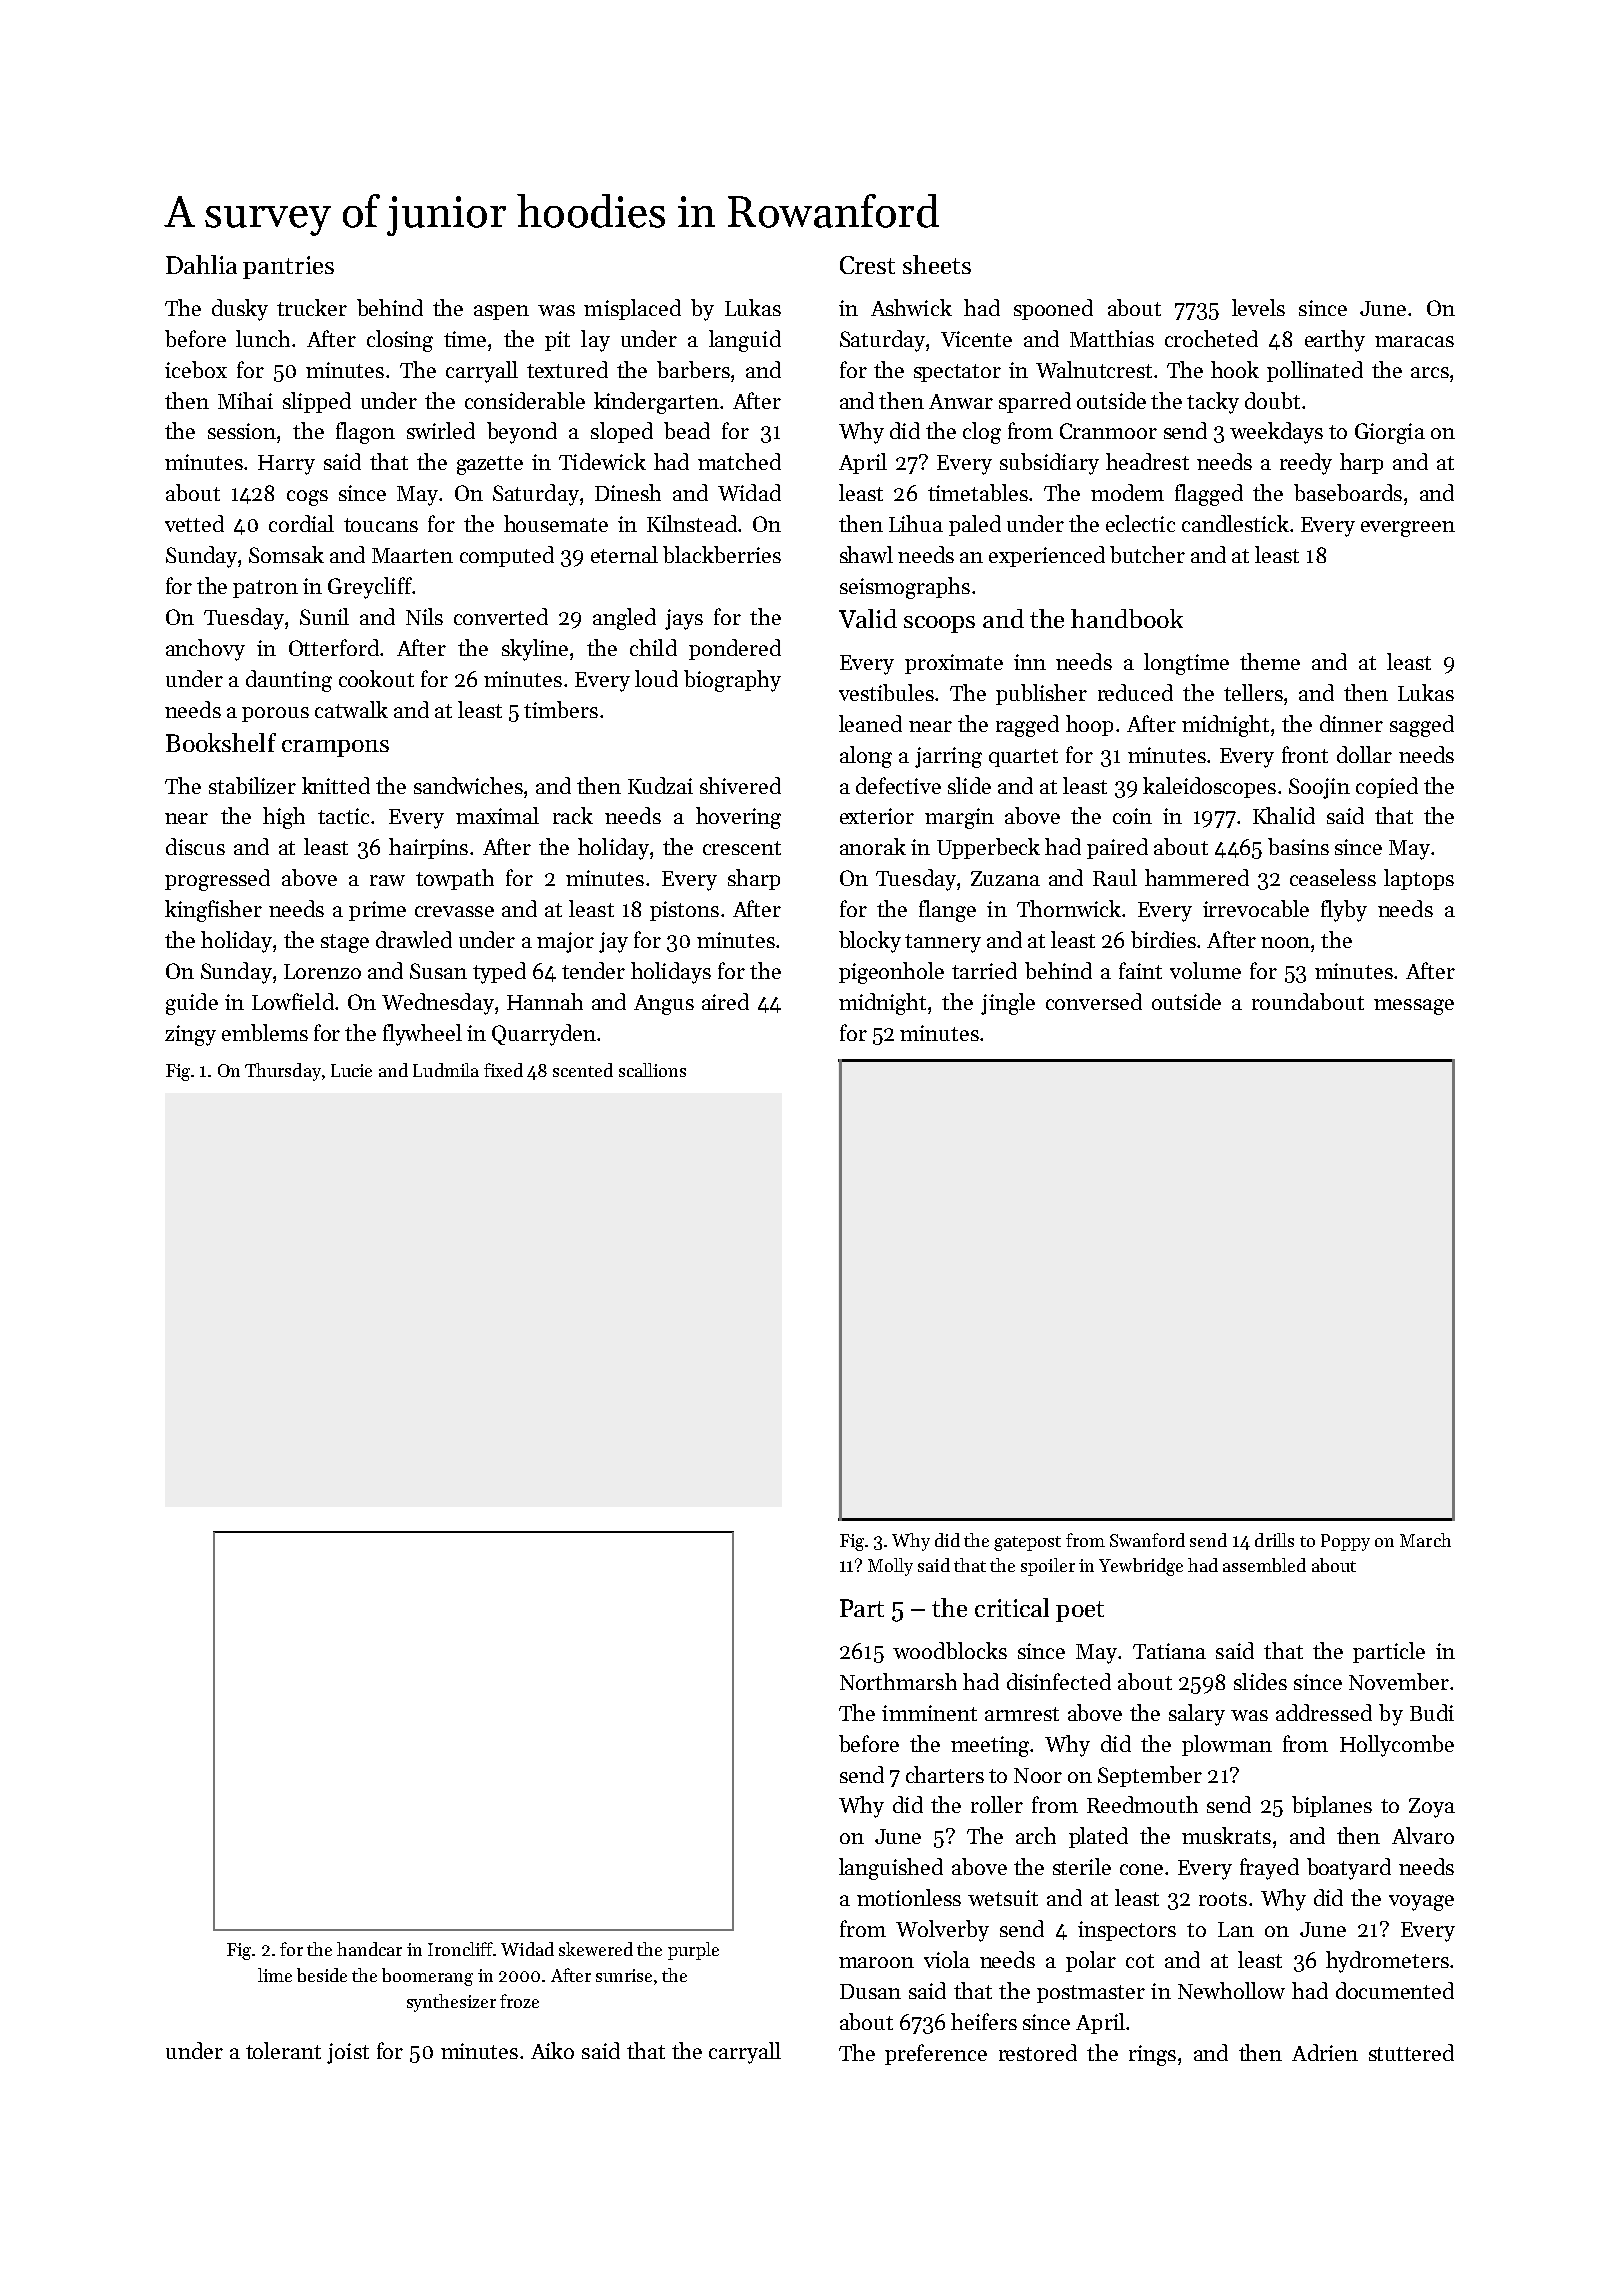 The width and height of the screenshot is (1620, 2292). I want to click on noon, so click(1286, 942).
